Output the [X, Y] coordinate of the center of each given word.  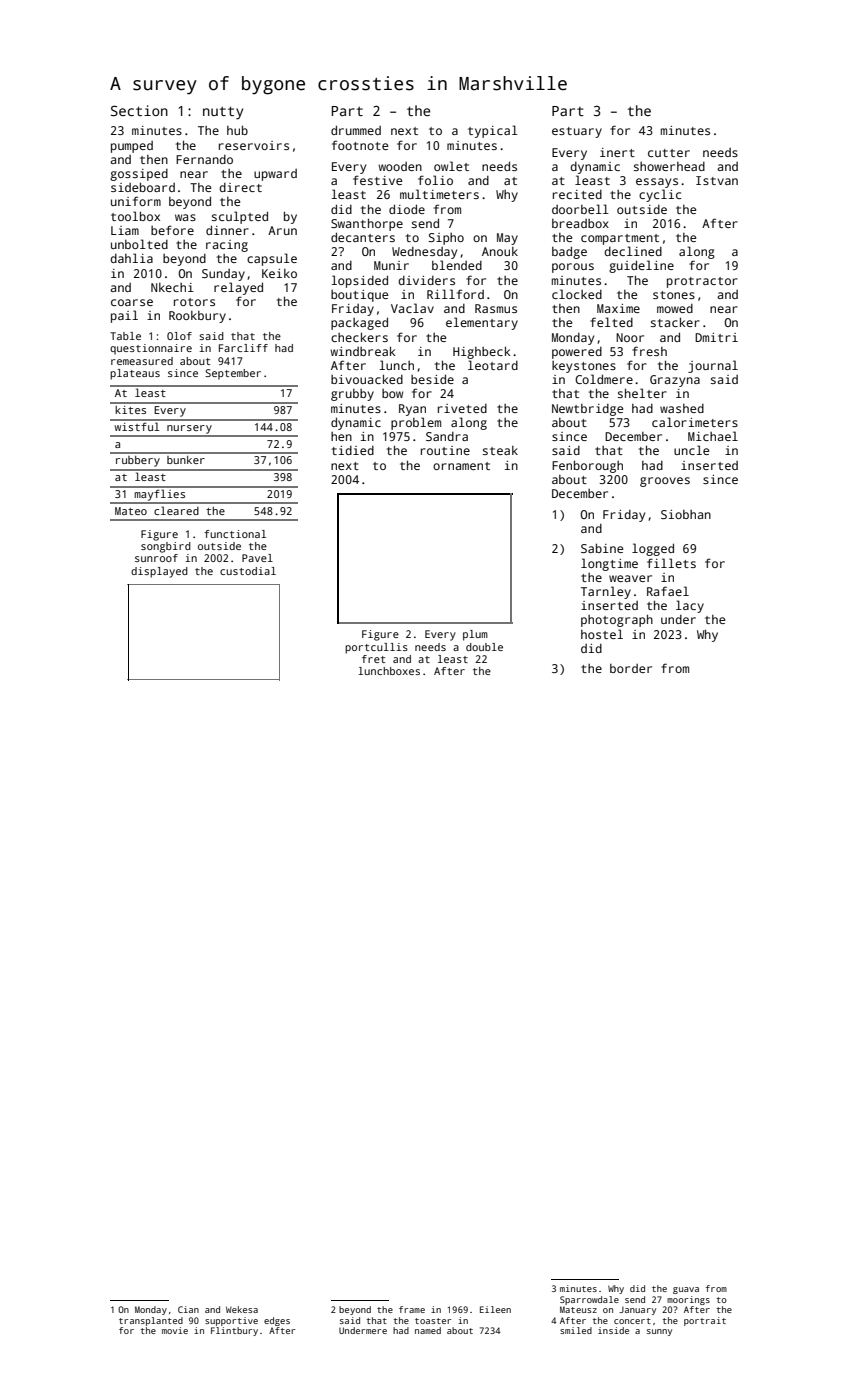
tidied [353, 450]
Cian [188, 1309]
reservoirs [254, 145]
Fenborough [587, 466]
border [631, 668]
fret [373, 659]
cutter [669, 153]
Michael [713, 436]
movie [175, 1330]
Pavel [257, 558]
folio [435, 180]
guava [686, 1290]
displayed [159, 572]
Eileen [495, 1309]
